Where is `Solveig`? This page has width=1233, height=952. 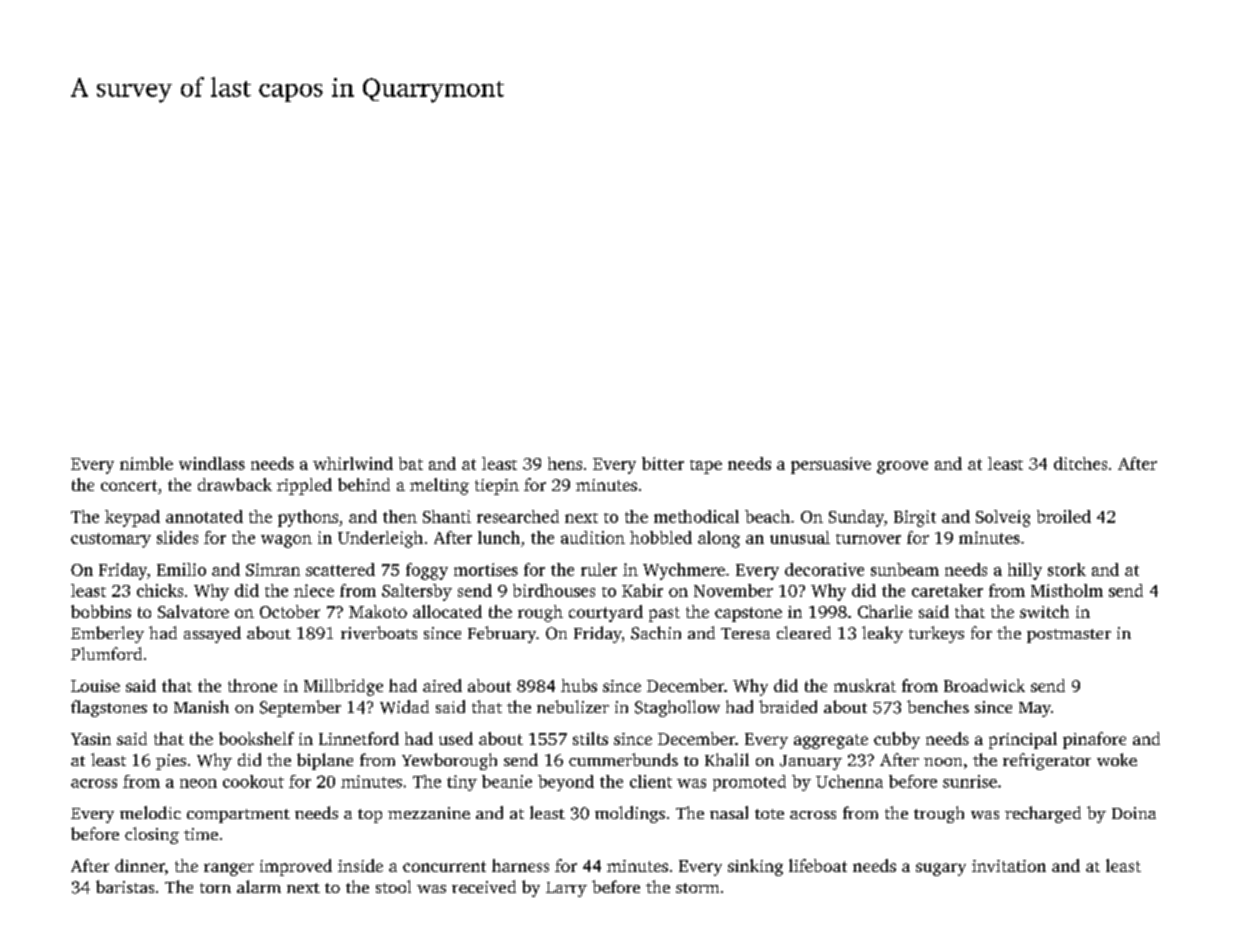
Solveig is located at coordinates (1003, 518).
